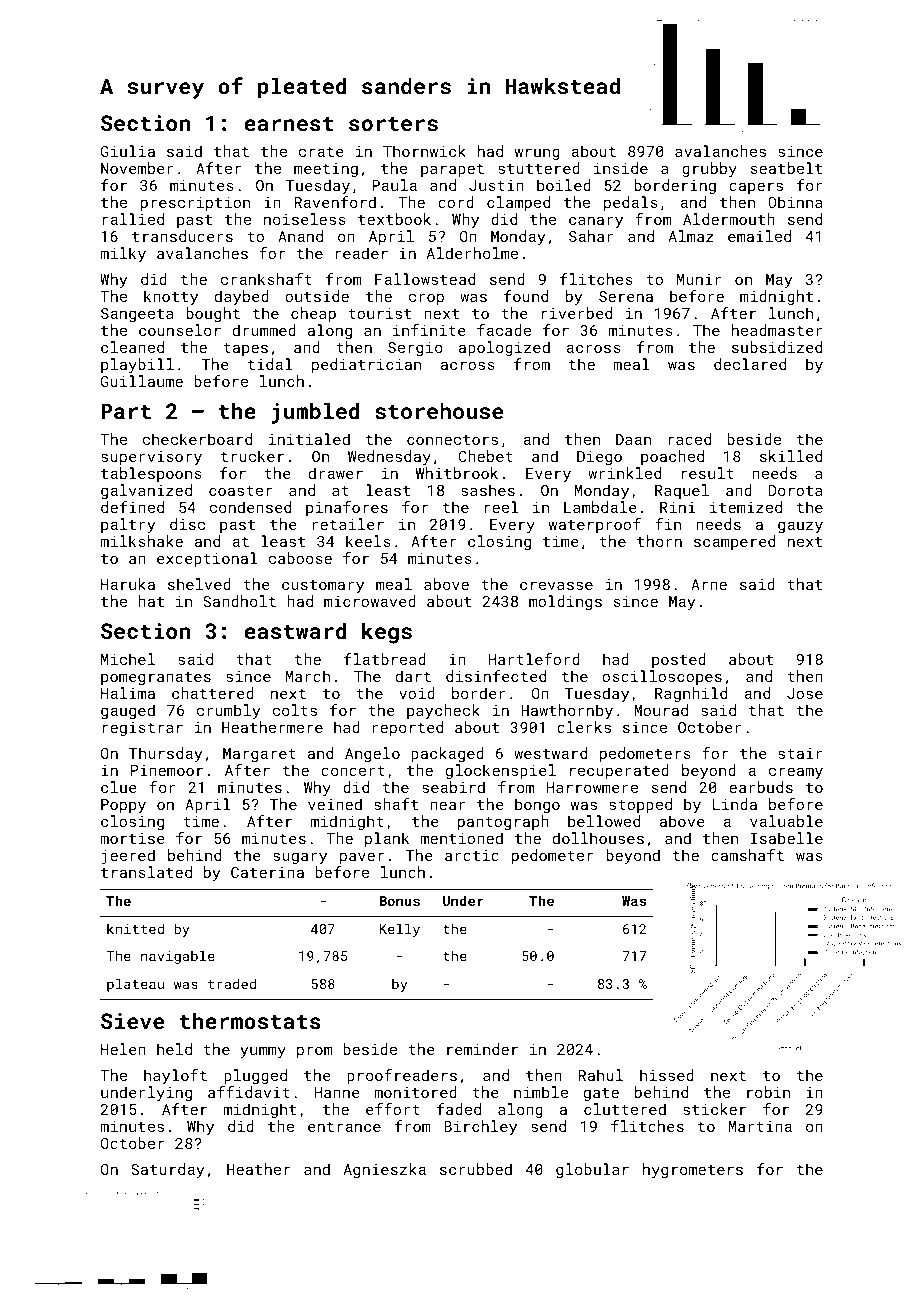 The height and width of the screenshot is (1308, 924). What do you see at coordinates (259, 755) in the screenshot?
I see `Margaret` at bounding box center [259, 755].
